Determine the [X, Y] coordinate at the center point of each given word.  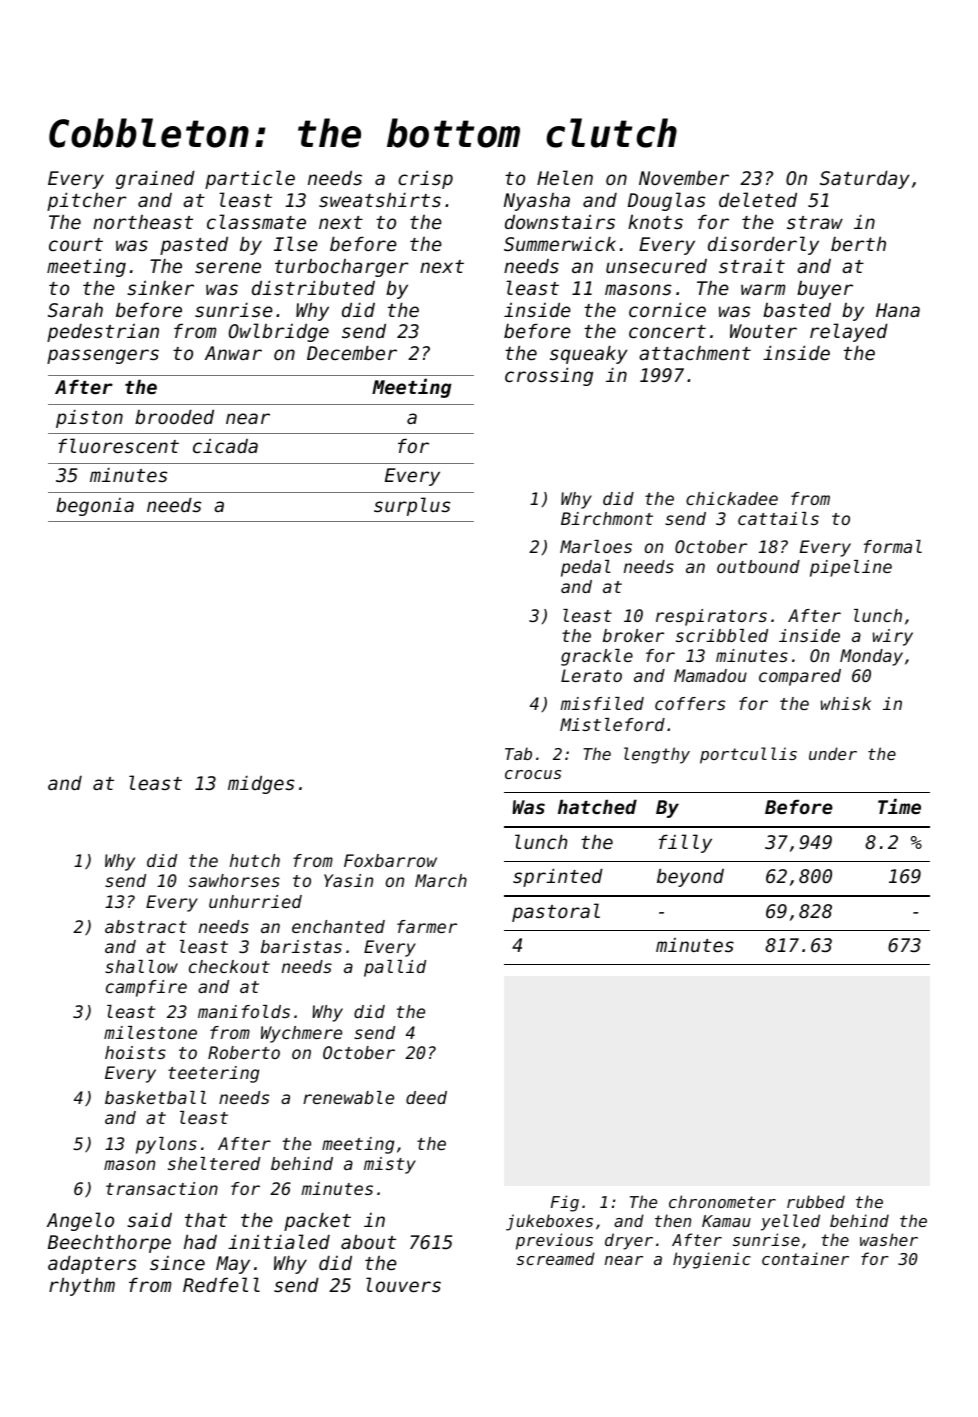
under [833, 753]
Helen [565, 177]
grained [155, 179]
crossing [549, 376]
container [805, 1258]
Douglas [666, 201]
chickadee [732, 498]
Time [899, 806]
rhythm [82, 1286]
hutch [255, 860]
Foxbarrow [390, 860]
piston [89, 418]
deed [426, 1097]
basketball [155, 1097]
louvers [403, 1284]
